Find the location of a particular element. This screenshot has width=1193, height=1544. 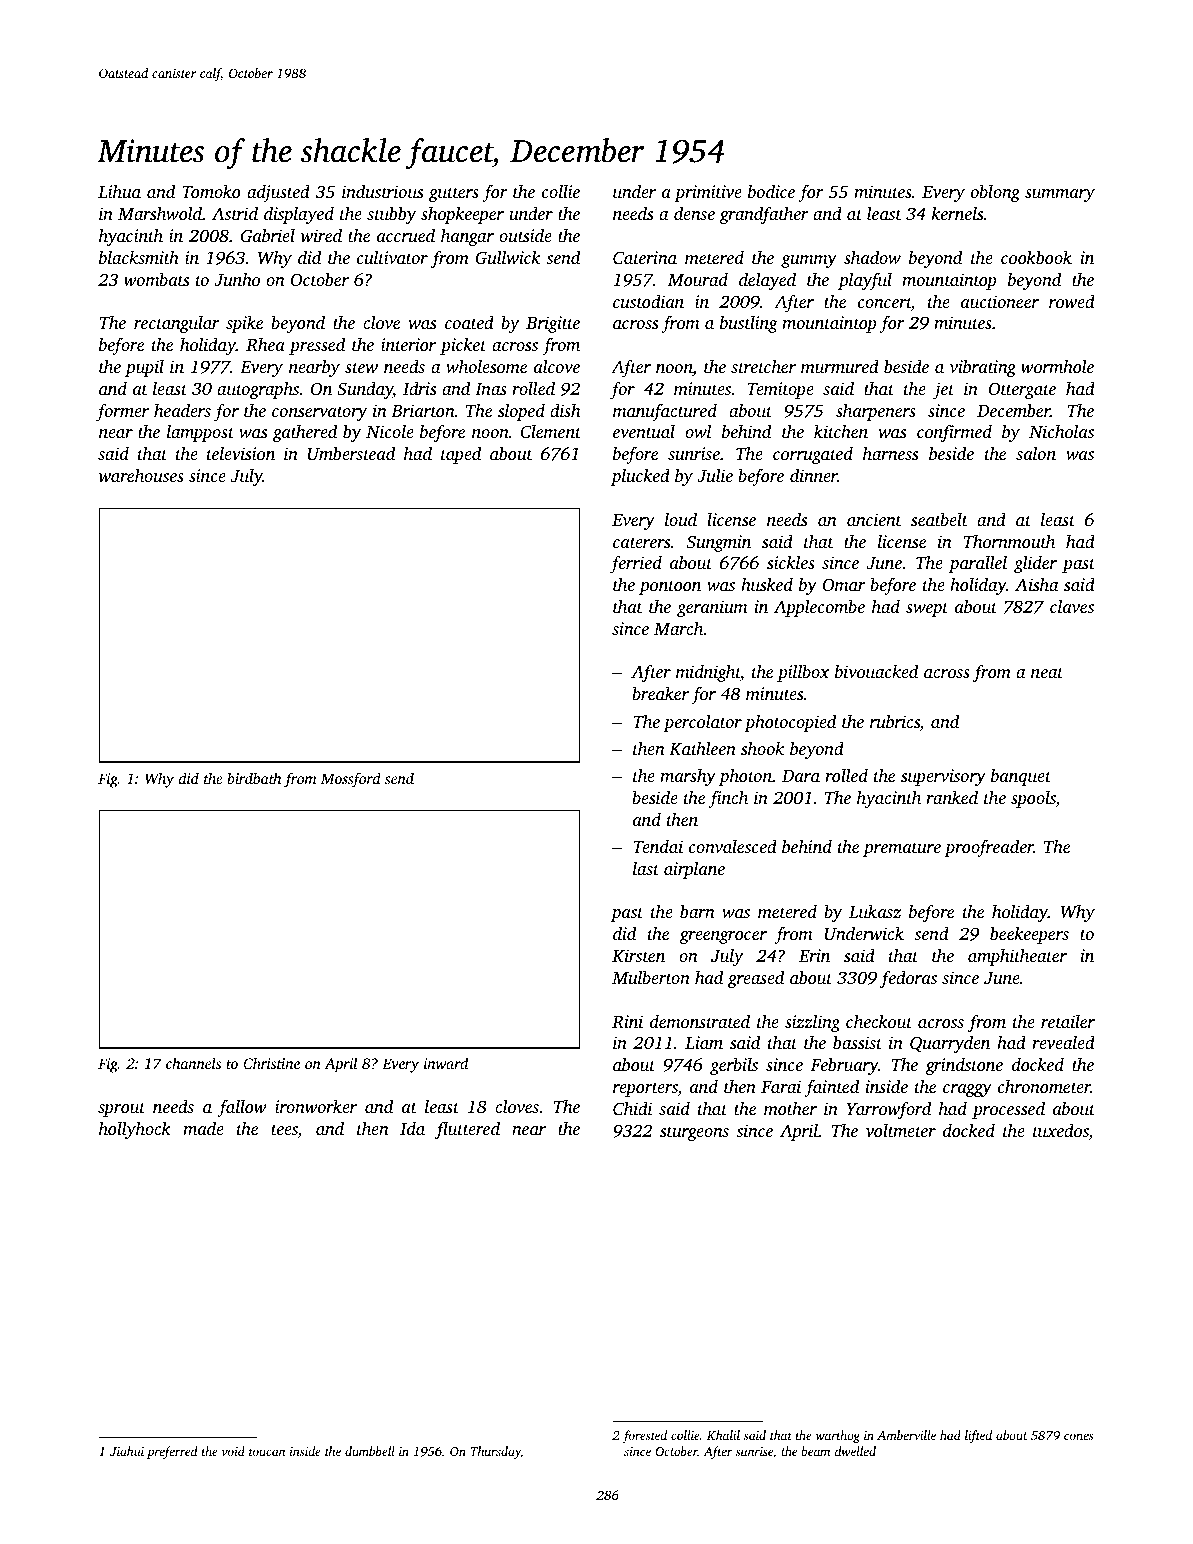

birdbath is located at coordinates (254, 778).
